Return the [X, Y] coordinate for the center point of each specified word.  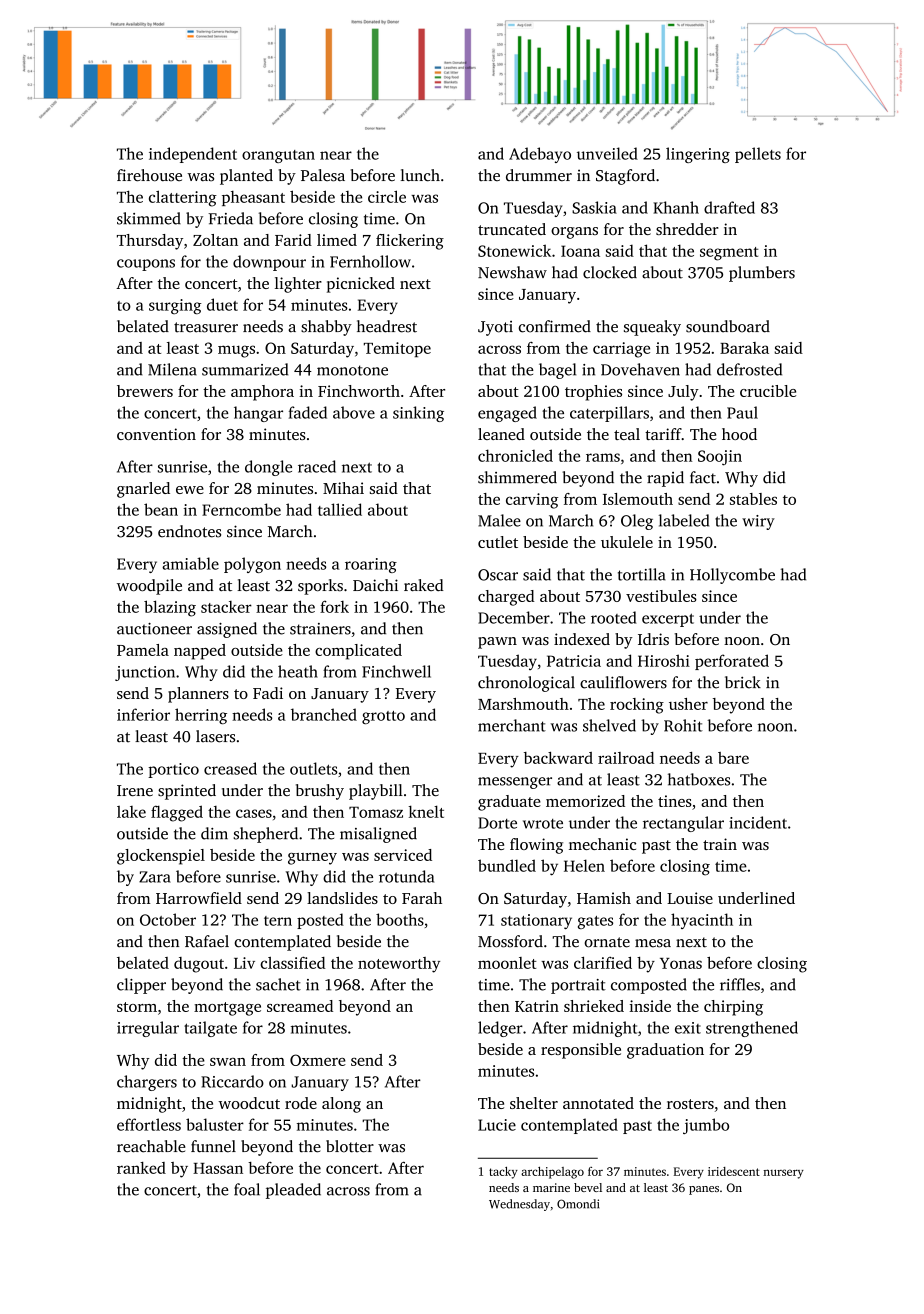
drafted [729, 207]
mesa [653, 943]
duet [222, 304]
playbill [376, 792]
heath [298, 671]
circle [387, 196]
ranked [141, 1168]
